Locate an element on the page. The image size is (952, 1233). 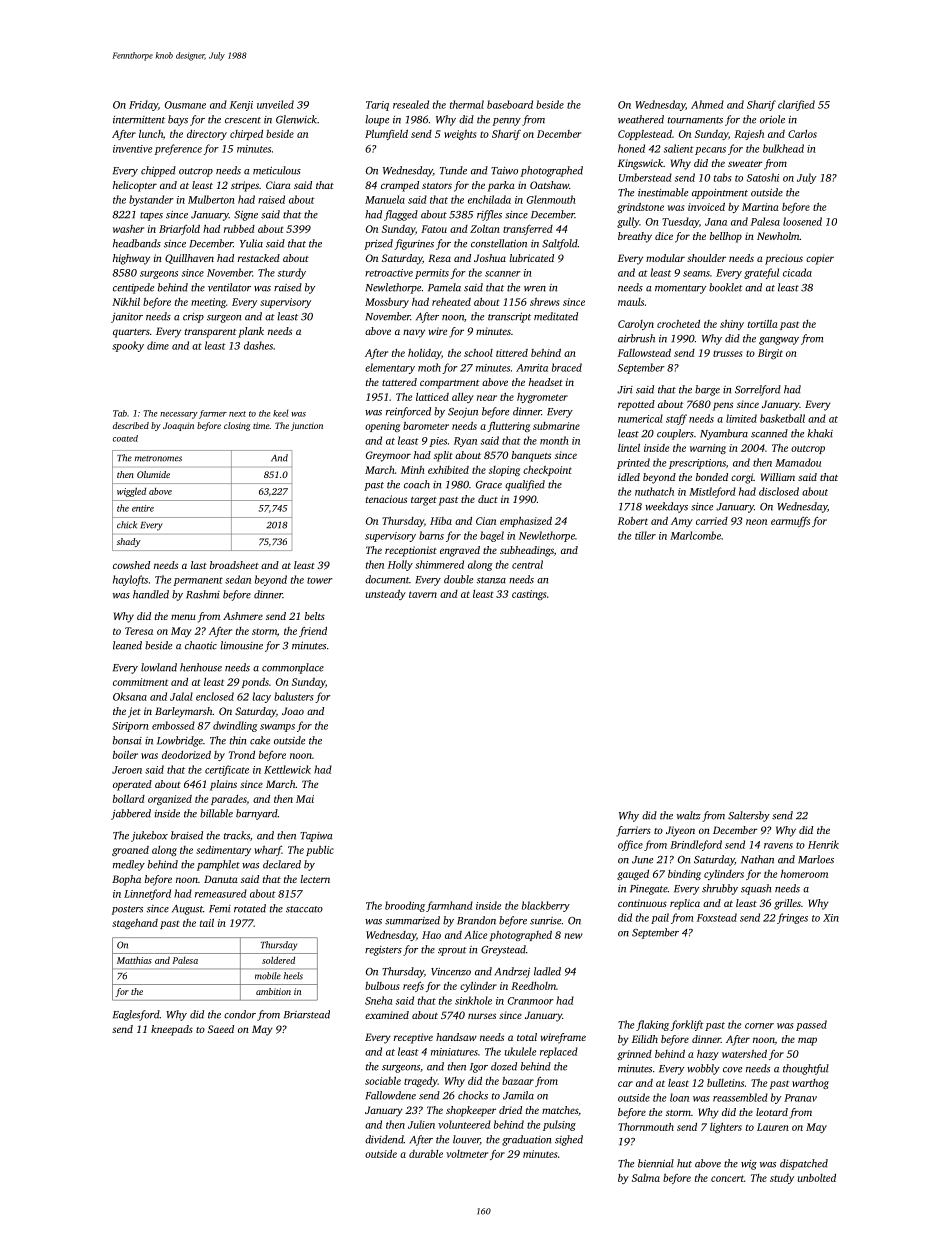
tavern is located at coordinates (423, 594).
